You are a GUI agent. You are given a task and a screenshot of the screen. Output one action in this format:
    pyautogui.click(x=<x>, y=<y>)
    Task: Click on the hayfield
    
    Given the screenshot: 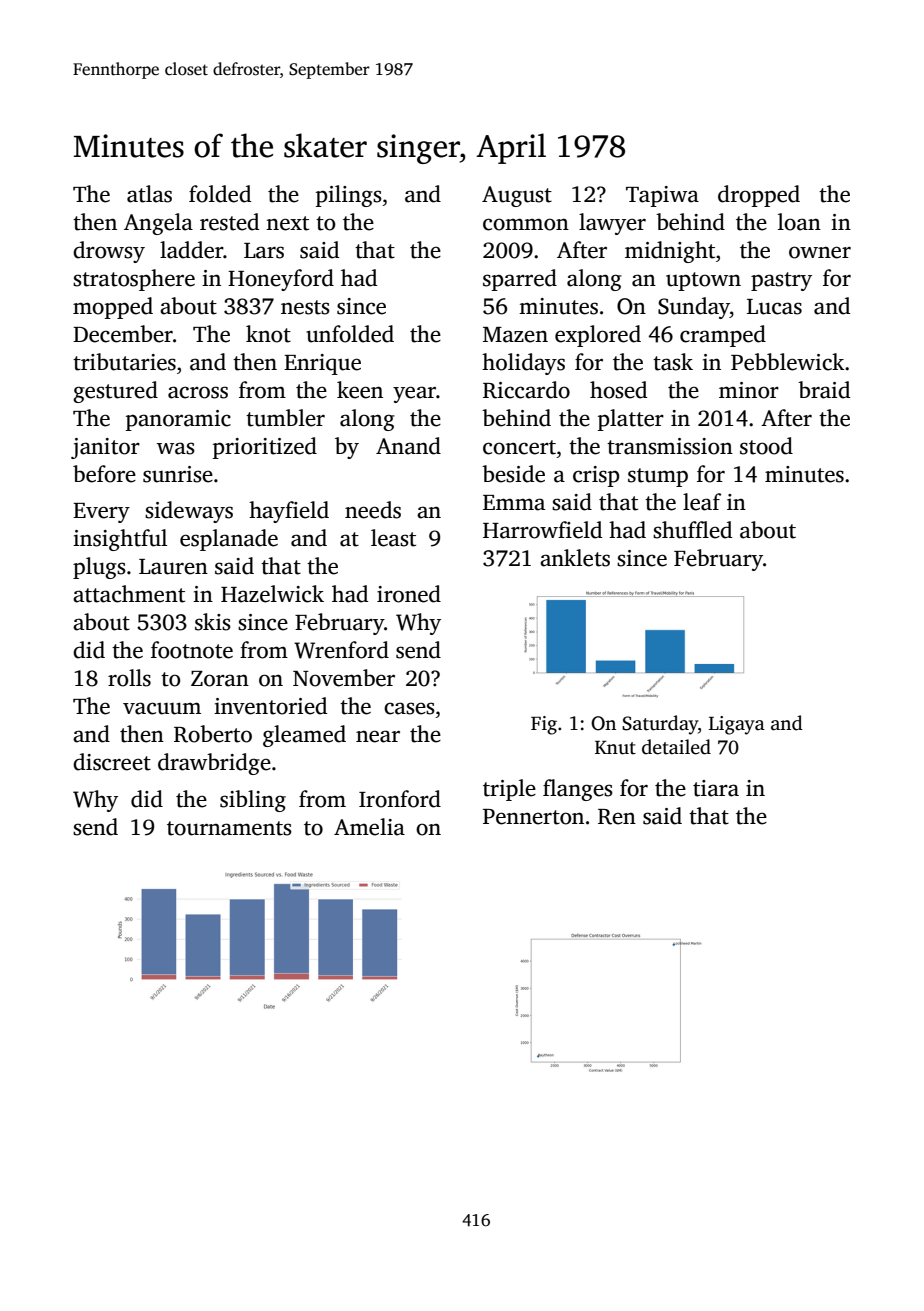 What is the action you would take?
    pyautogui.click(x=289, y=512)
